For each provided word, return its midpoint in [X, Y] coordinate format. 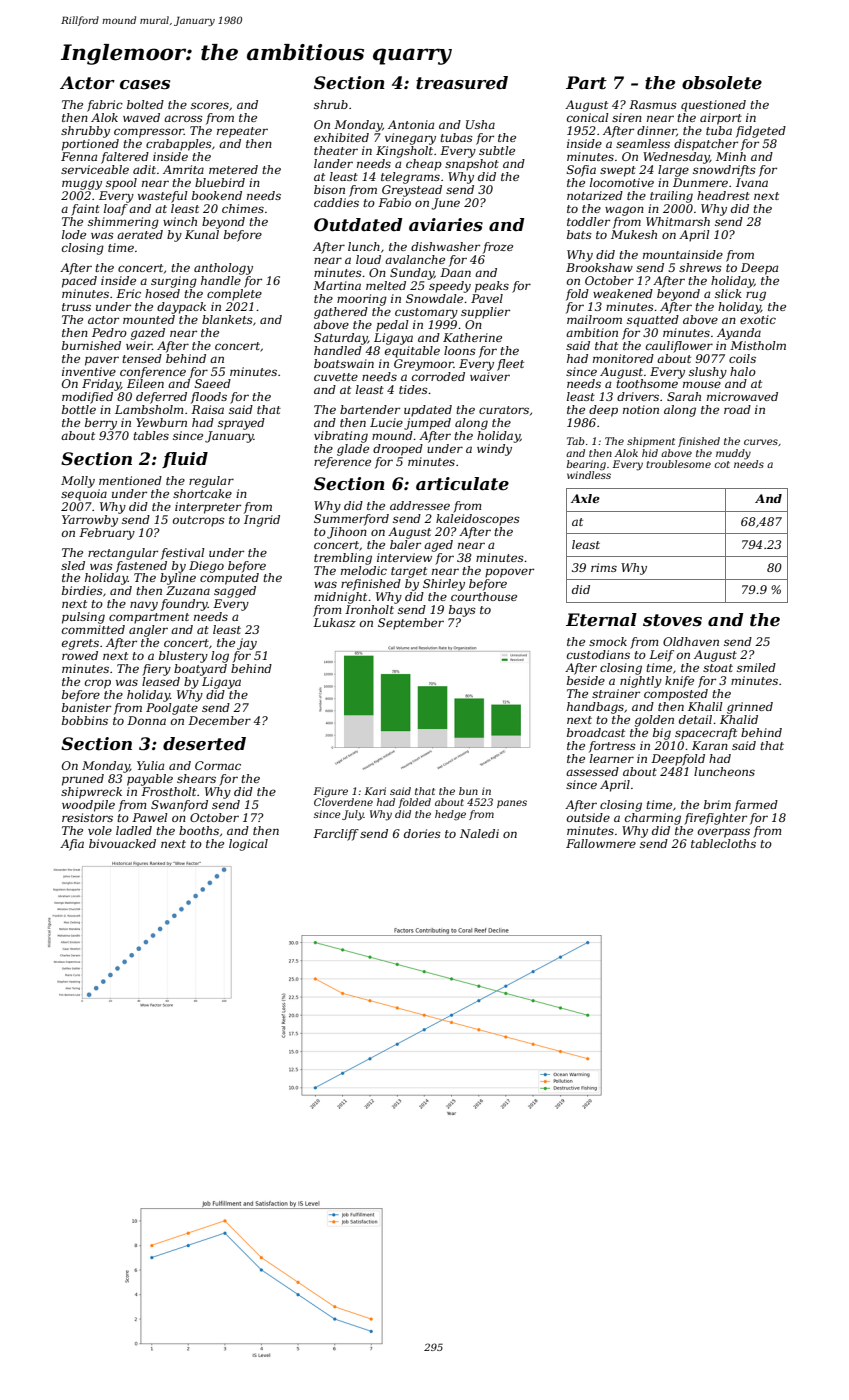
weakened [623, 293]
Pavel [487, 298]
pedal [392, 326]
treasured [462, 83]
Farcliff [336, 835]
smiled [756, 667]
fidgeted [761, 132]
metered [233, 169]
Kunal [202, 234]
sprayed [241, 424]
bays [462, 611]
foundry [184, 605]
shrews [700, 267]
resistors [87, 817]
